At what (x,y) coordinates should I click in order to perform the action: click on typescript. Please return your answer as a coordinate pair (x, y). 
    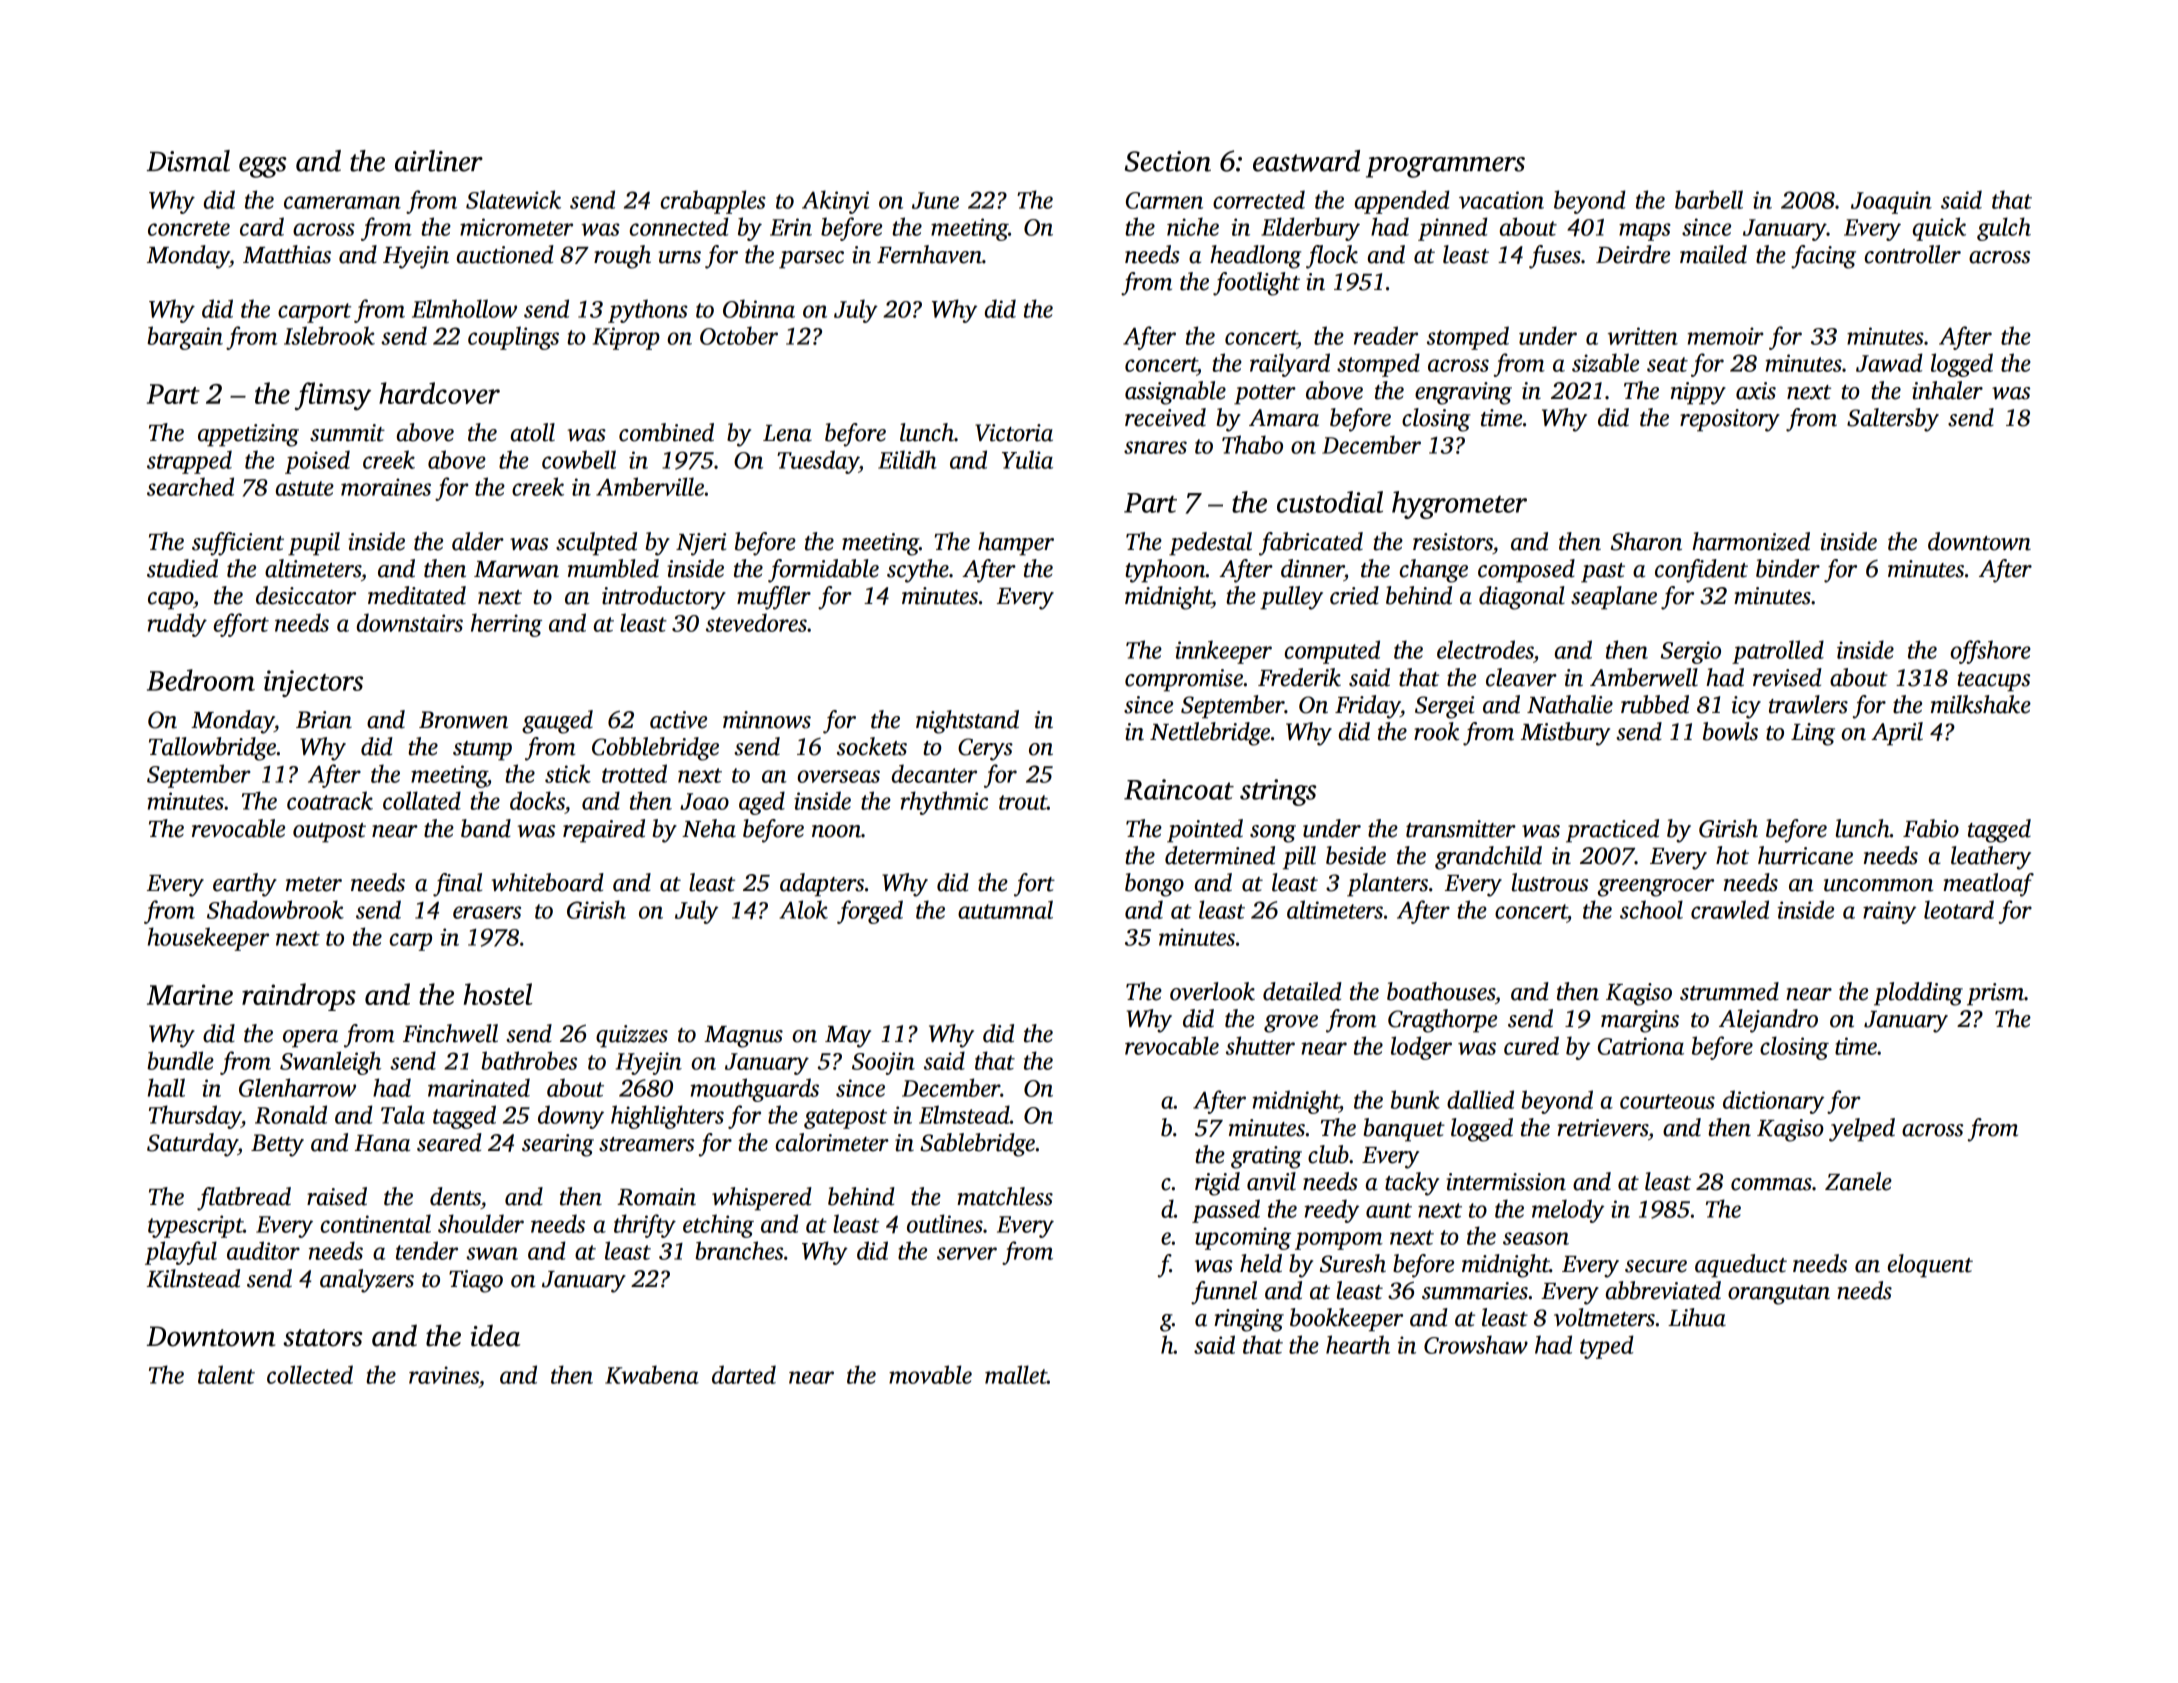
    Looking at the image, I should click on (195, 1226).
